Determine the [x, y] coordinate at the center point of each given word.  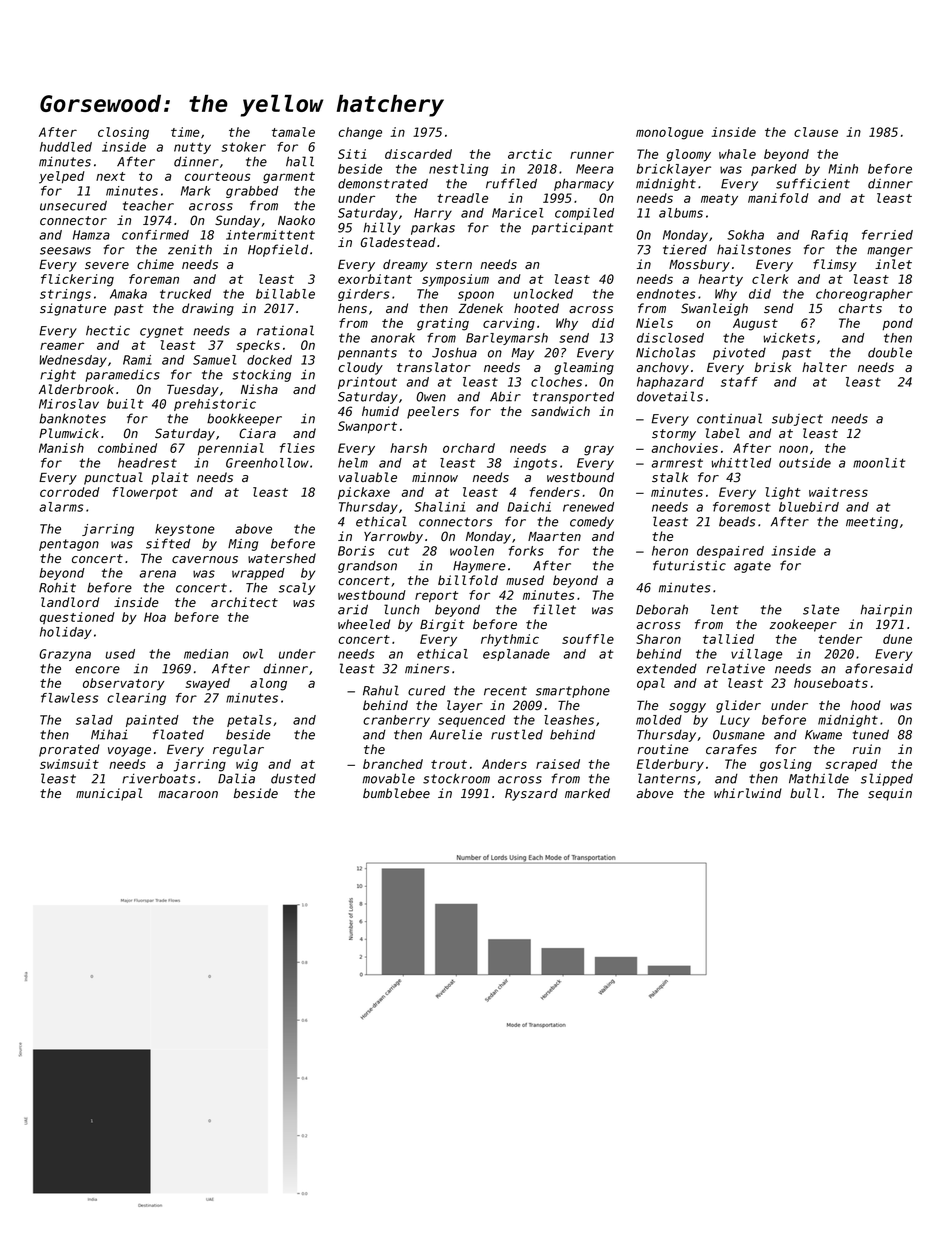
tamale [293, 132]
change [360, 133]
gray [599, 450]
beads [737, 521]
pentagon [69, 545]
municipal [109, 794]
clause [816, 132]
